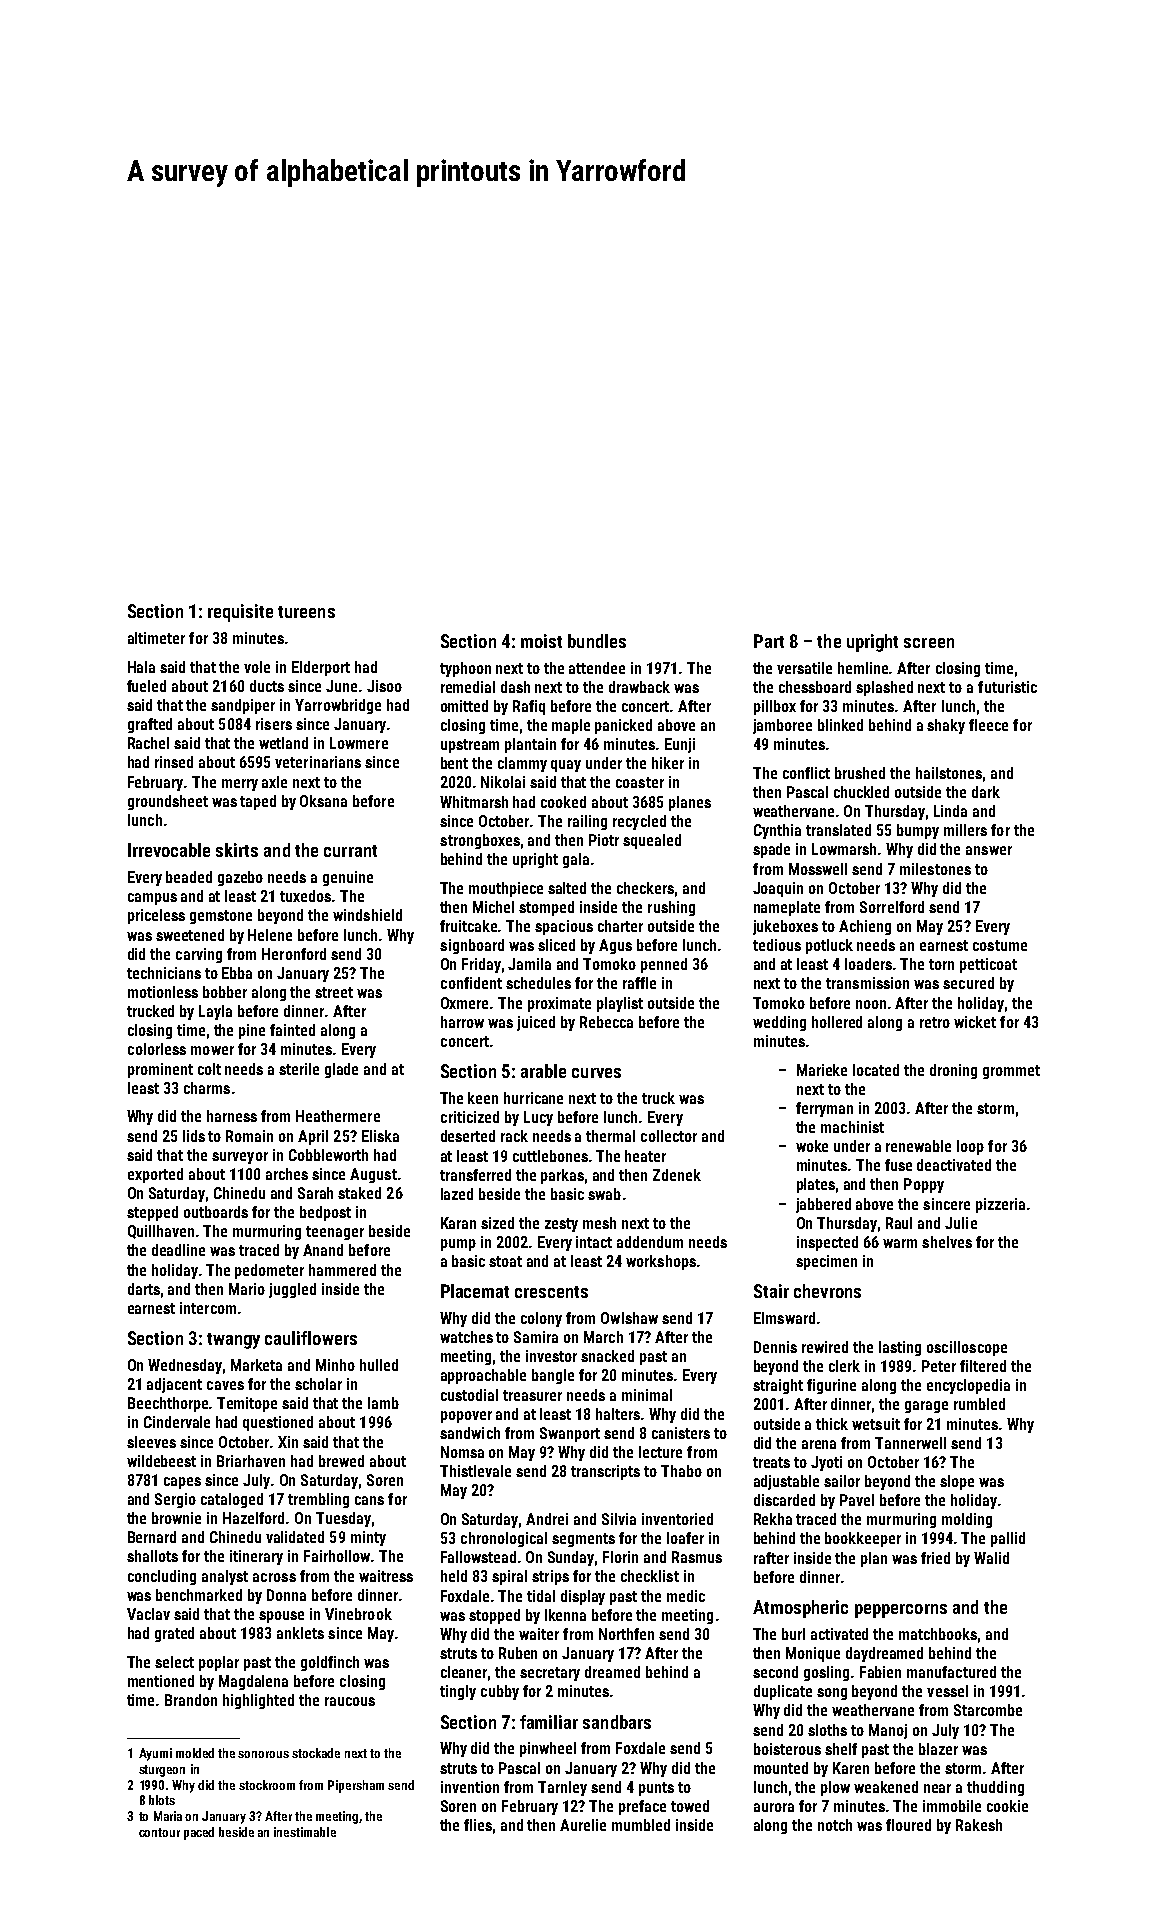  I want to click on priceless, so click(156, 916).
